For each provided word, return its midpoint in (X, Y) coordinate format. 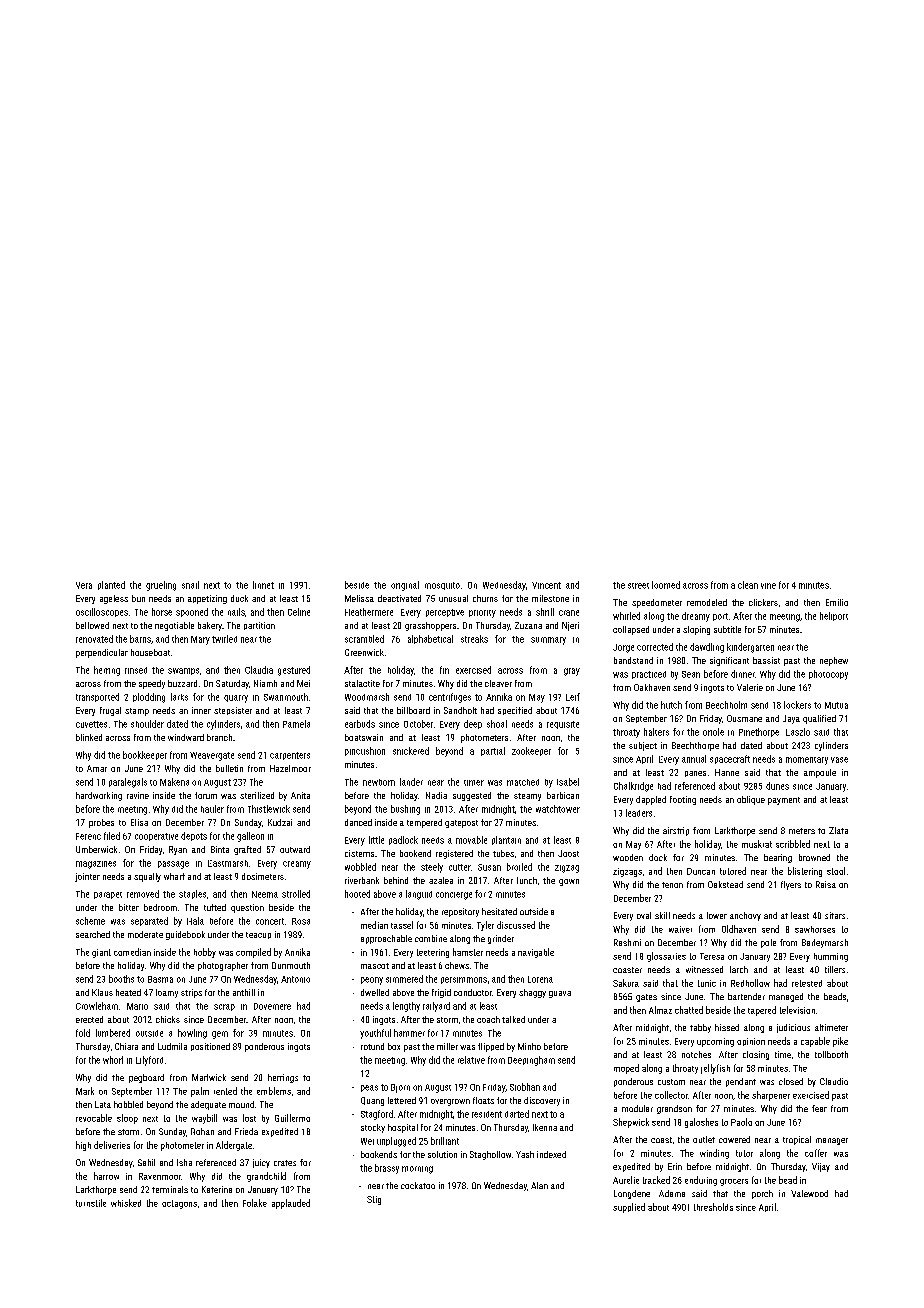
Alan (539, 1185)
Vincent (546, 585)
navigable (536, 953)
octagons (179, 1204)
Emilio (837, 602)
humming (831, 957)
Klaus (102, 992)
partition (259, 626)
